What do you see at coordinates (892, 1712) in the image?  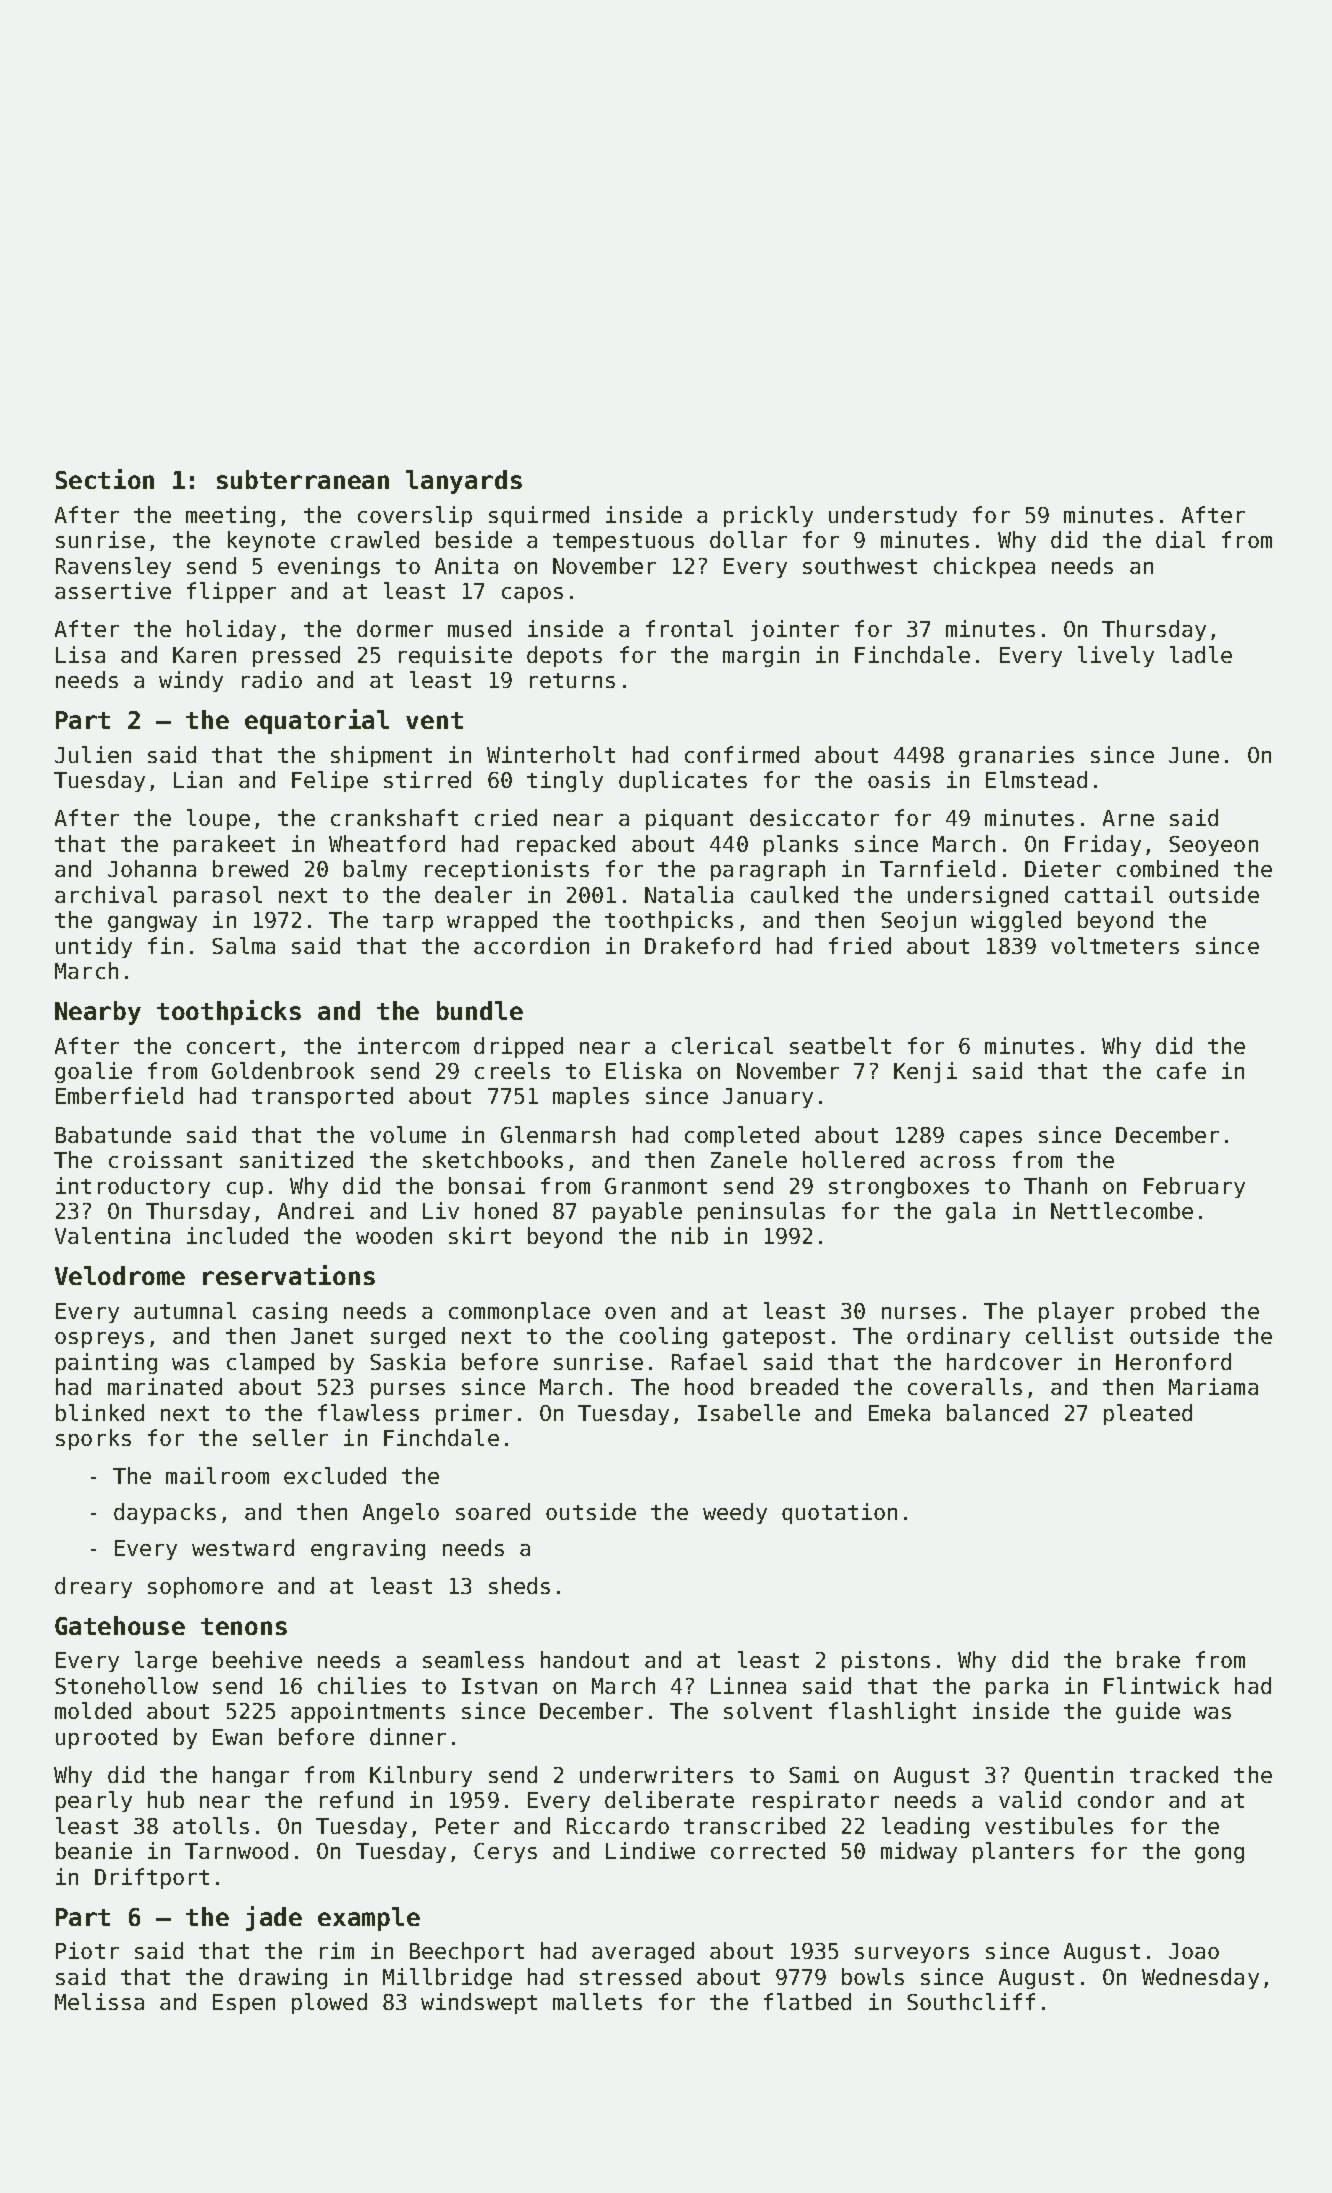 I see `flashlight` at bounding box center [892, 1712].
